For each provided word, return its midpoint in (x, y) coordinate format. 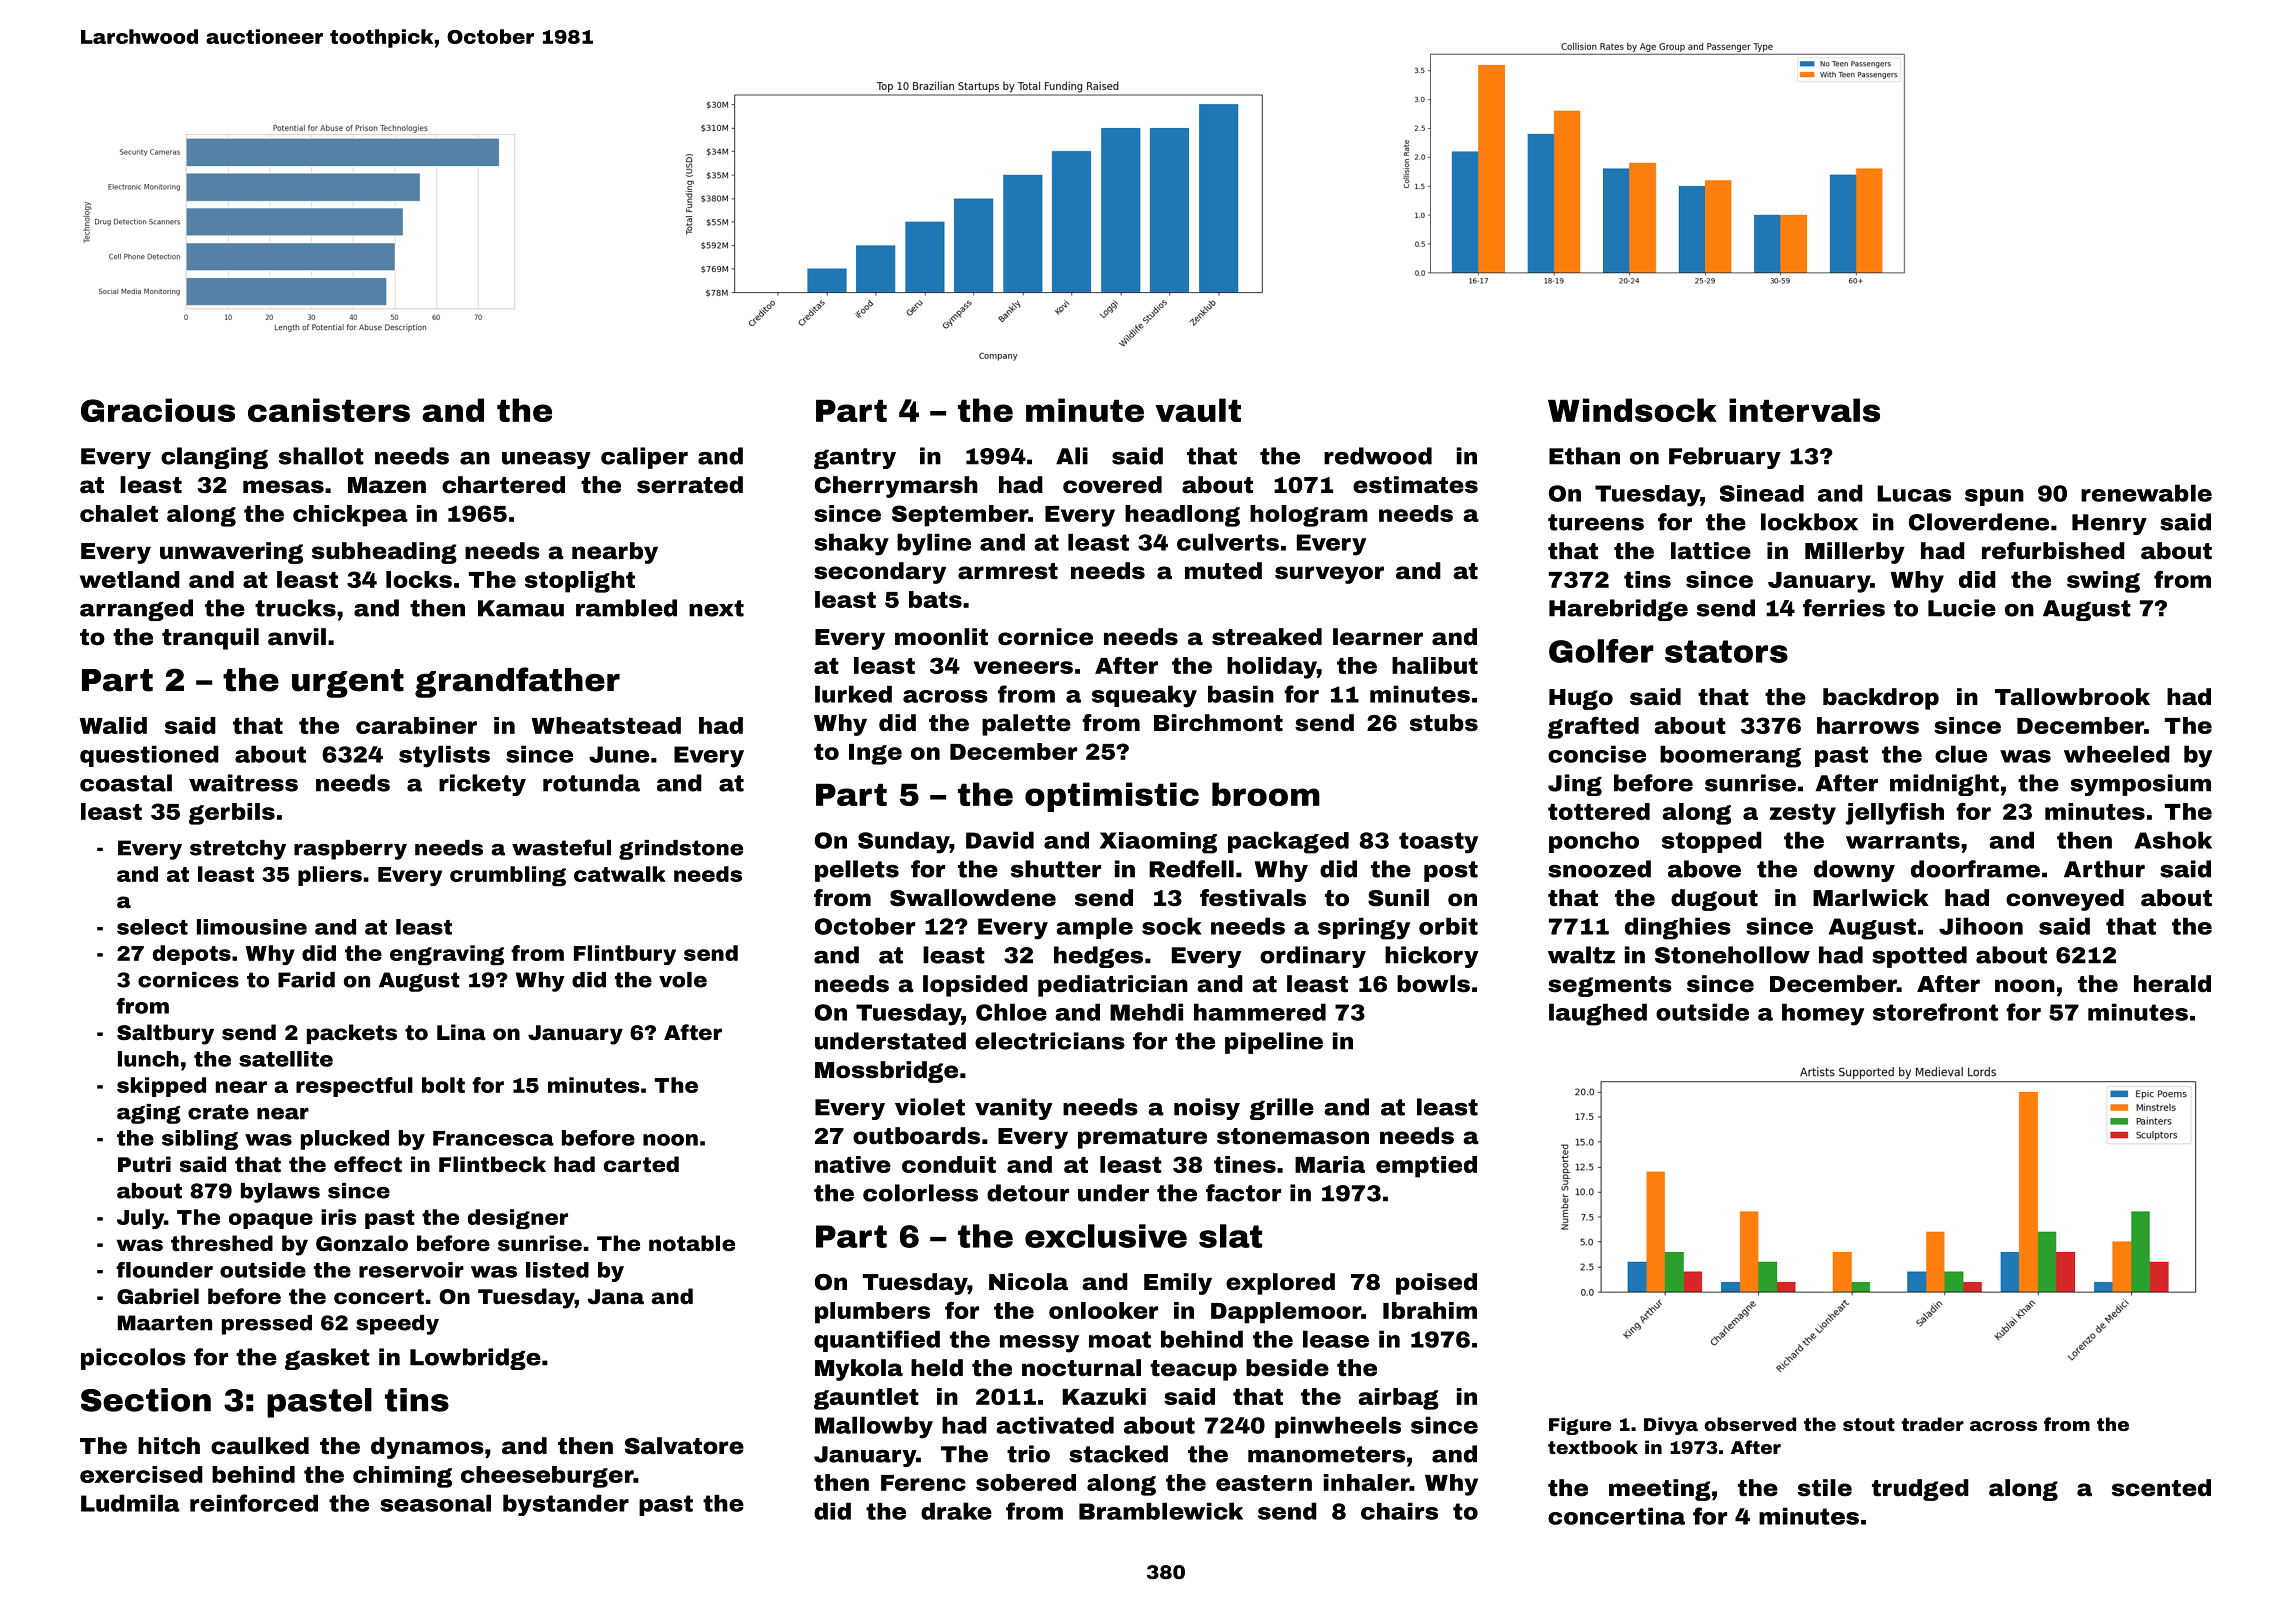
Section (146, 1400)
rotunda (591, 783)
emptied (1426, 1167)
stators (1726, 651)
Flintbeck (492, 1164)
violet (930, 1107)
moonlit (941, 637)
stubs (1444, 723)
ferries (1844, 608)
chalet (119, 513)
